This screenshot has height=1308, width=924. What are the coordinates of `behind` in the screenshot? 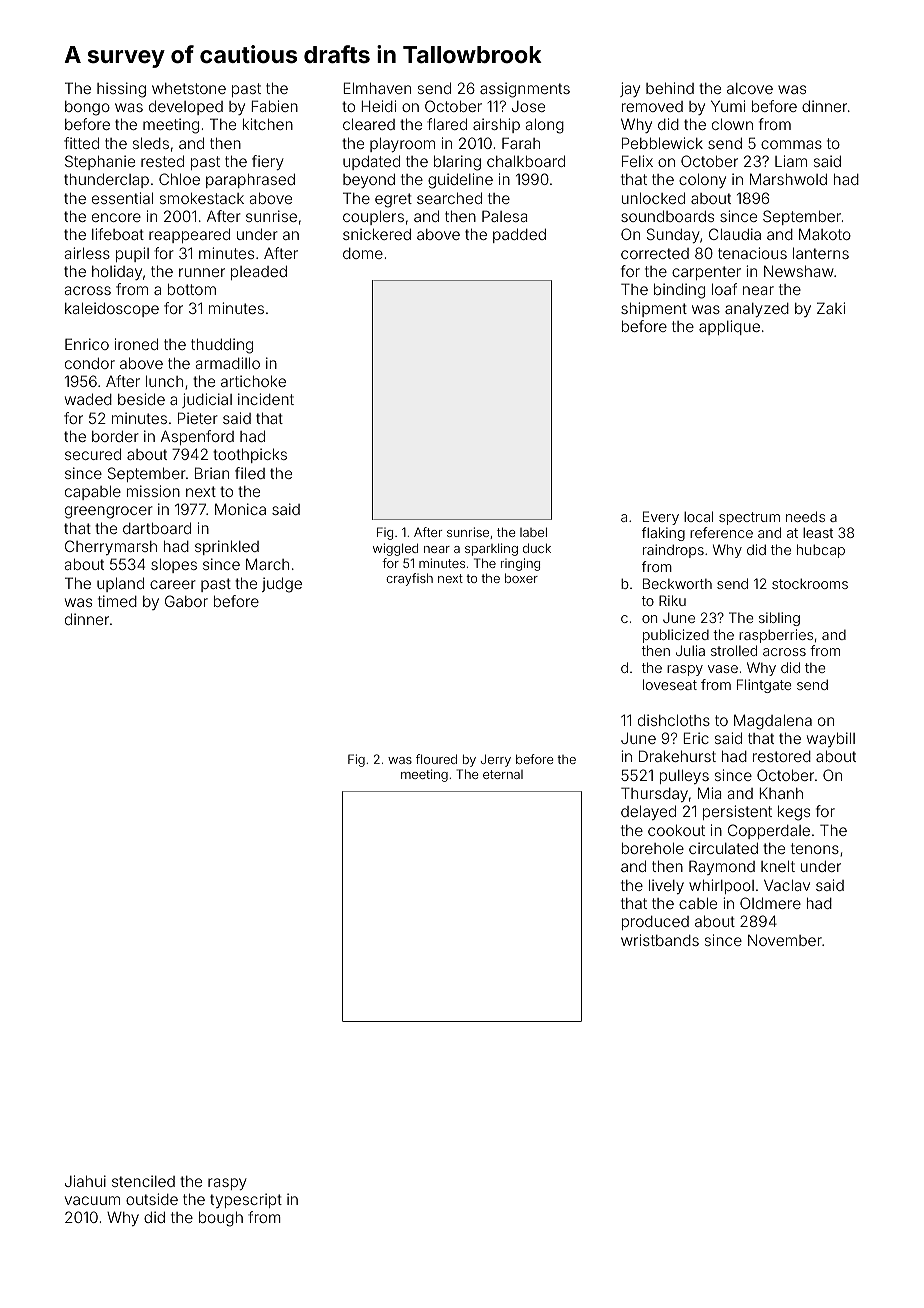 It's located at (670, 88).
